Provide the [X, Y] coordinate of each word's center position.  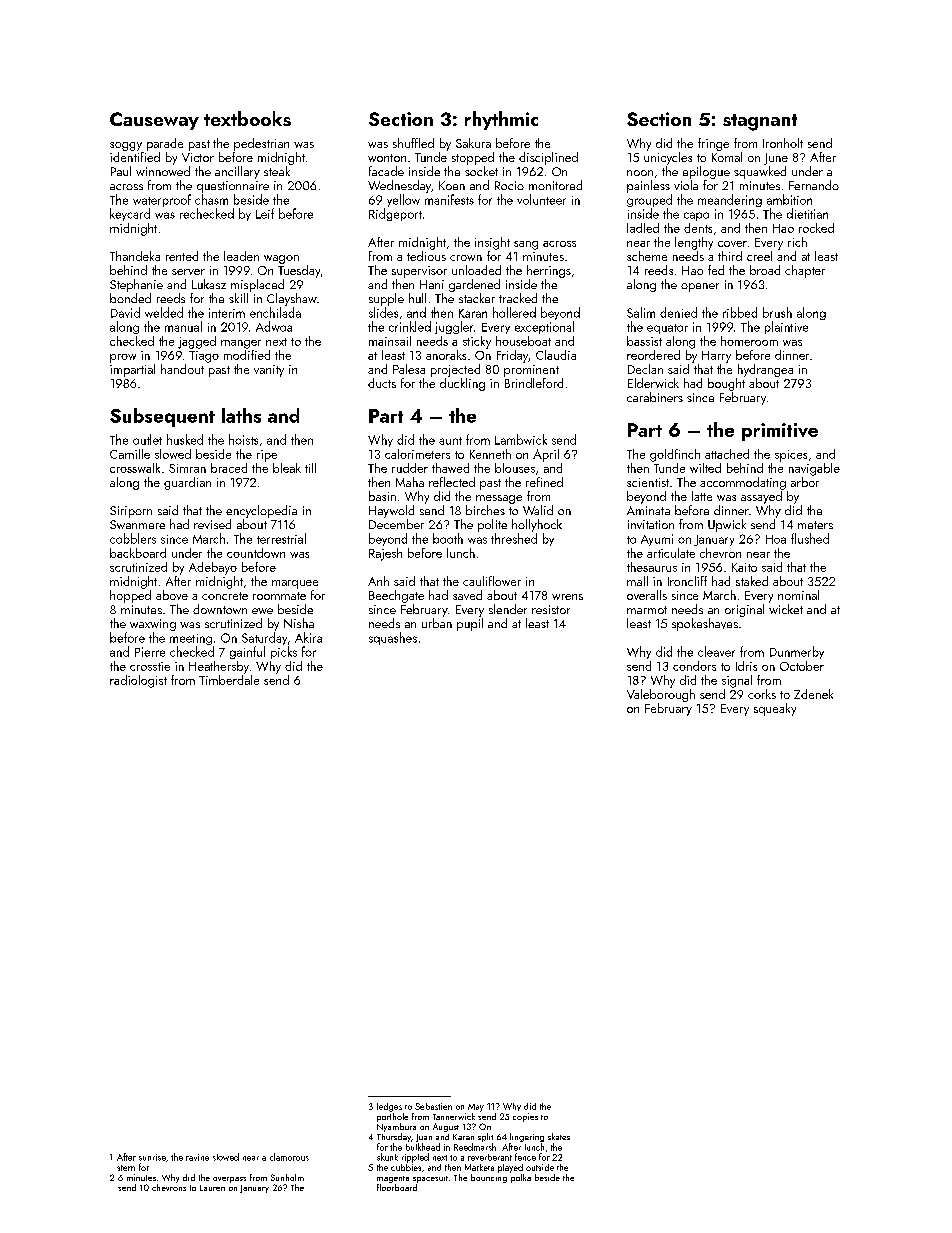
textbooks [247, 118]
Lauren [212, 1188]
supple [386, 299]
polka [521, 1178]
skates [559, 1136]
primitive [780, 432]
